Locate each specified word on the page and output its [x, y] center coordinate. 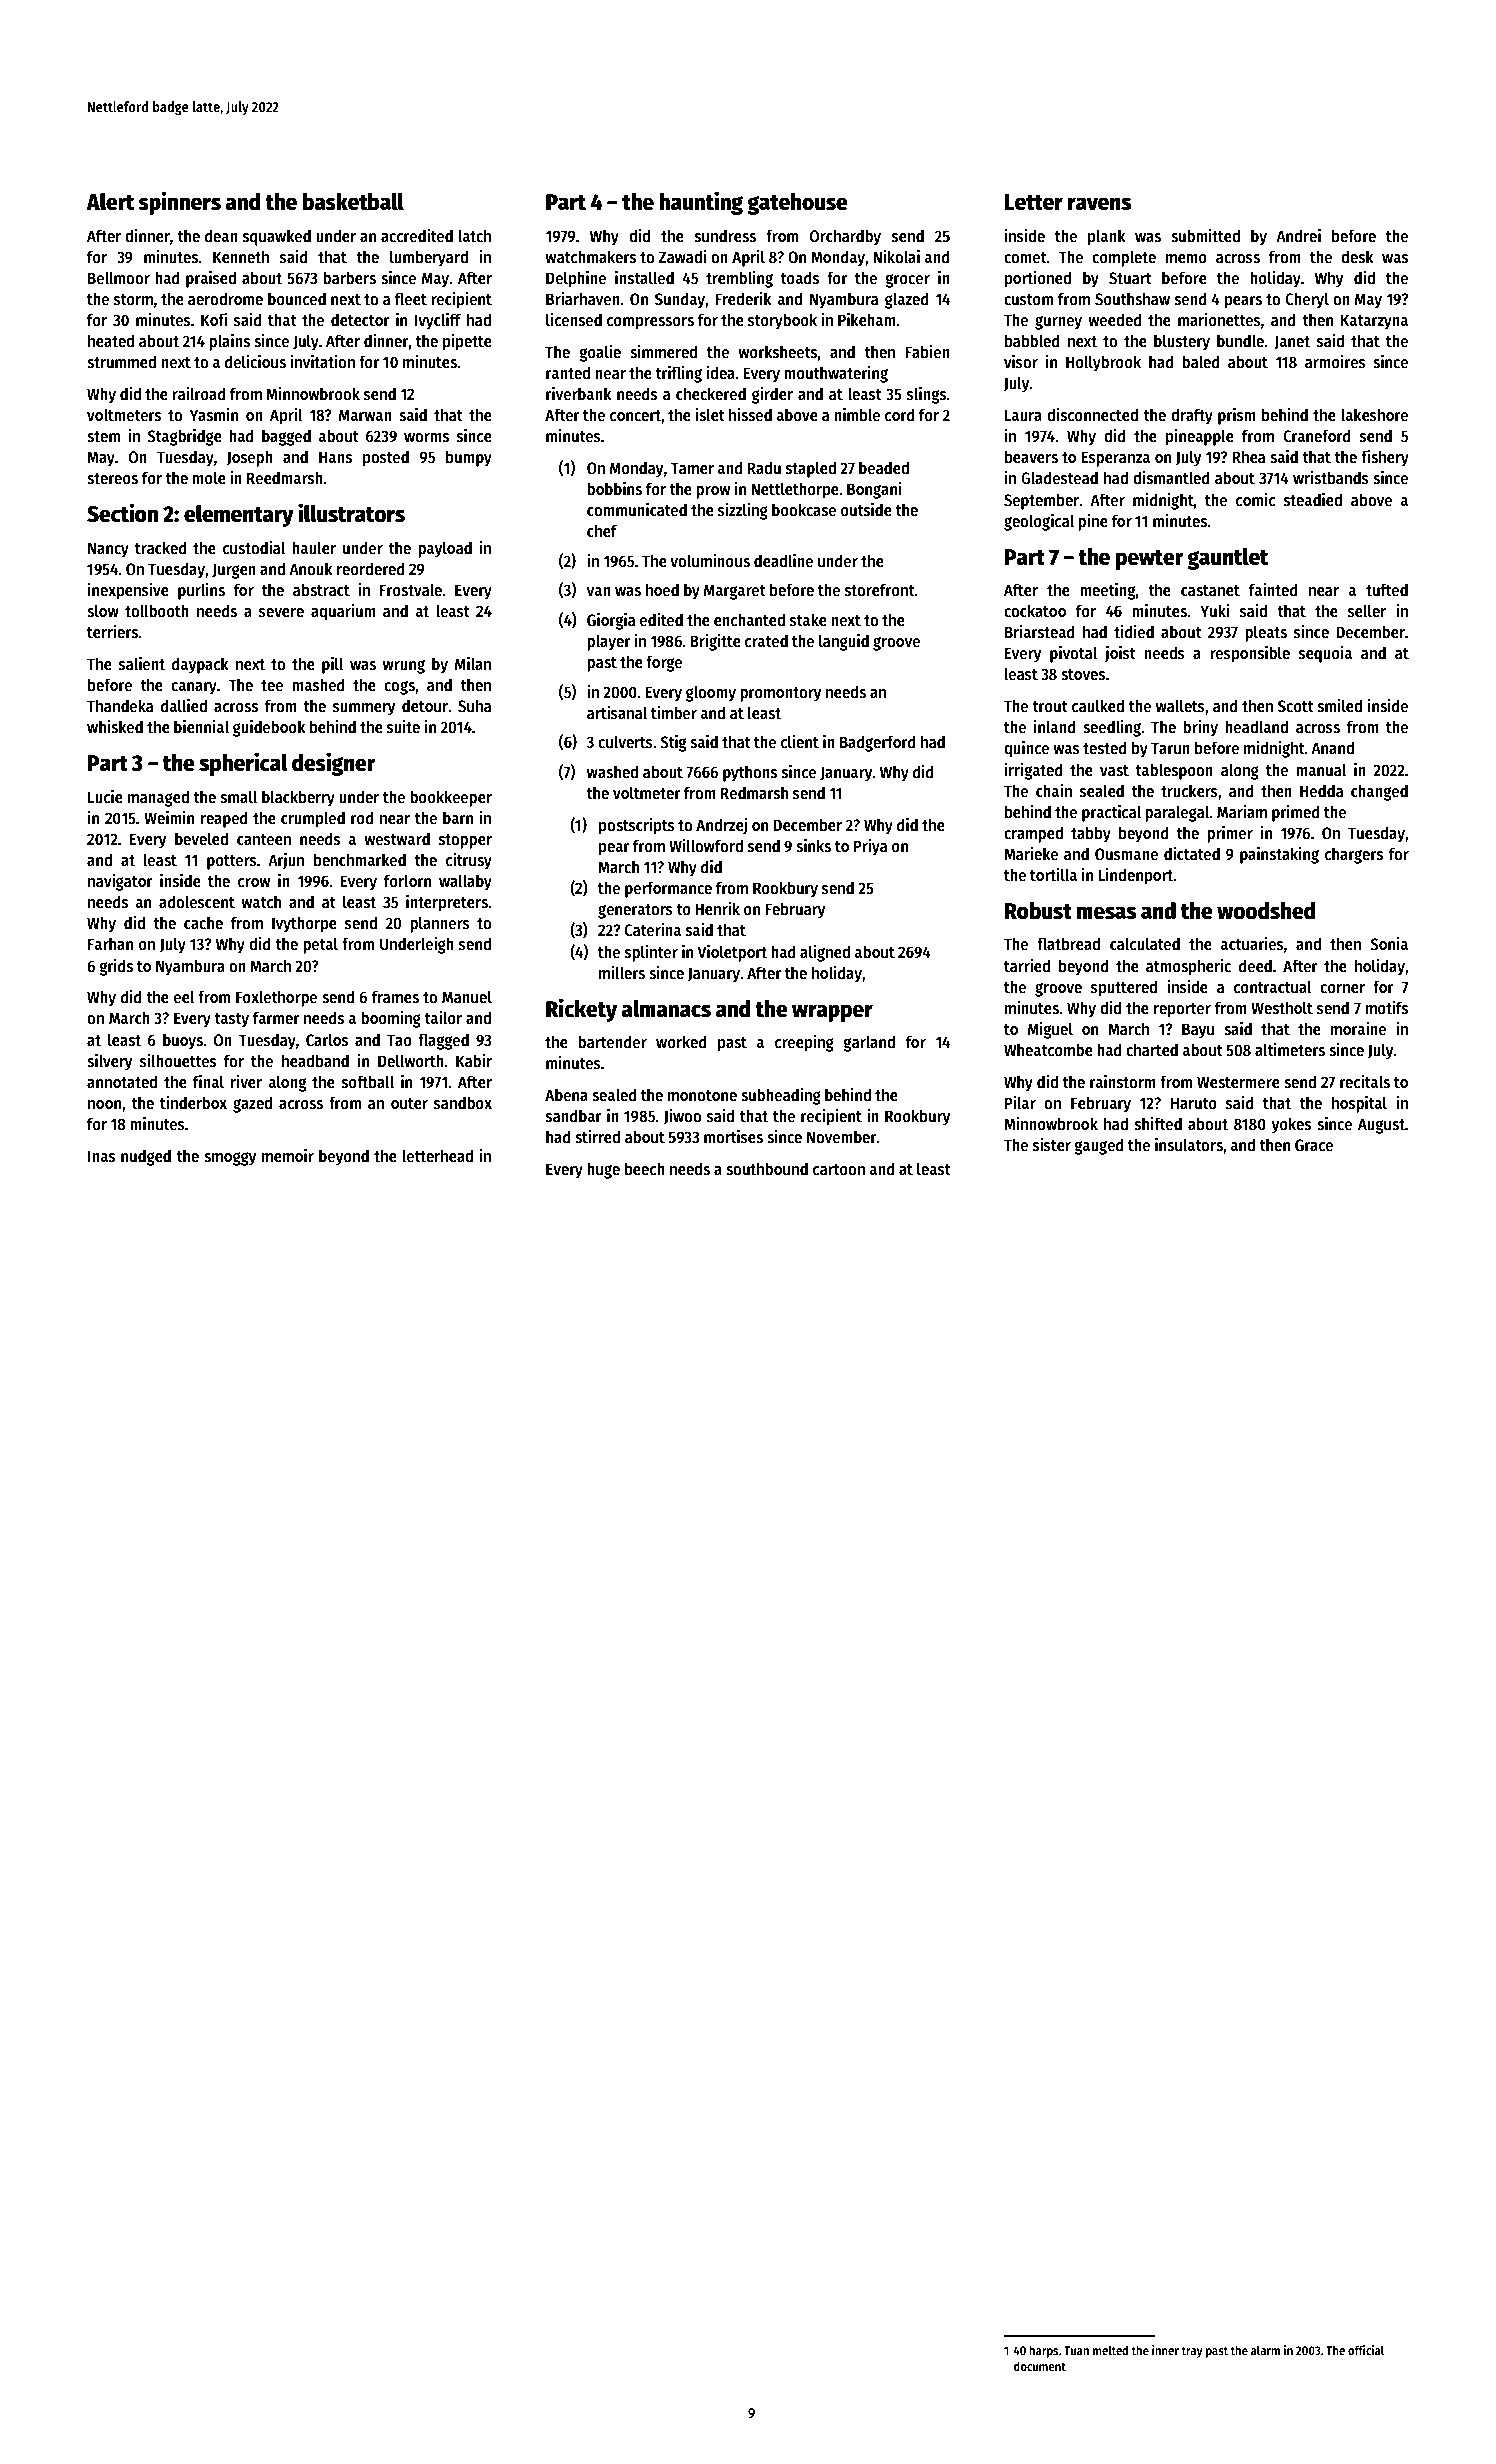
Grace [1314, 1145]
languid [844, 642]
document [1040, 2366]
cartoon [839, 1170]
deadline [783, 561]
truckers [1189, 791]
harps [1043, 2351]
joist [1120, 654]
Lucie [105, 797]
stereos [112, 479]
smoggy [230, 1159]
